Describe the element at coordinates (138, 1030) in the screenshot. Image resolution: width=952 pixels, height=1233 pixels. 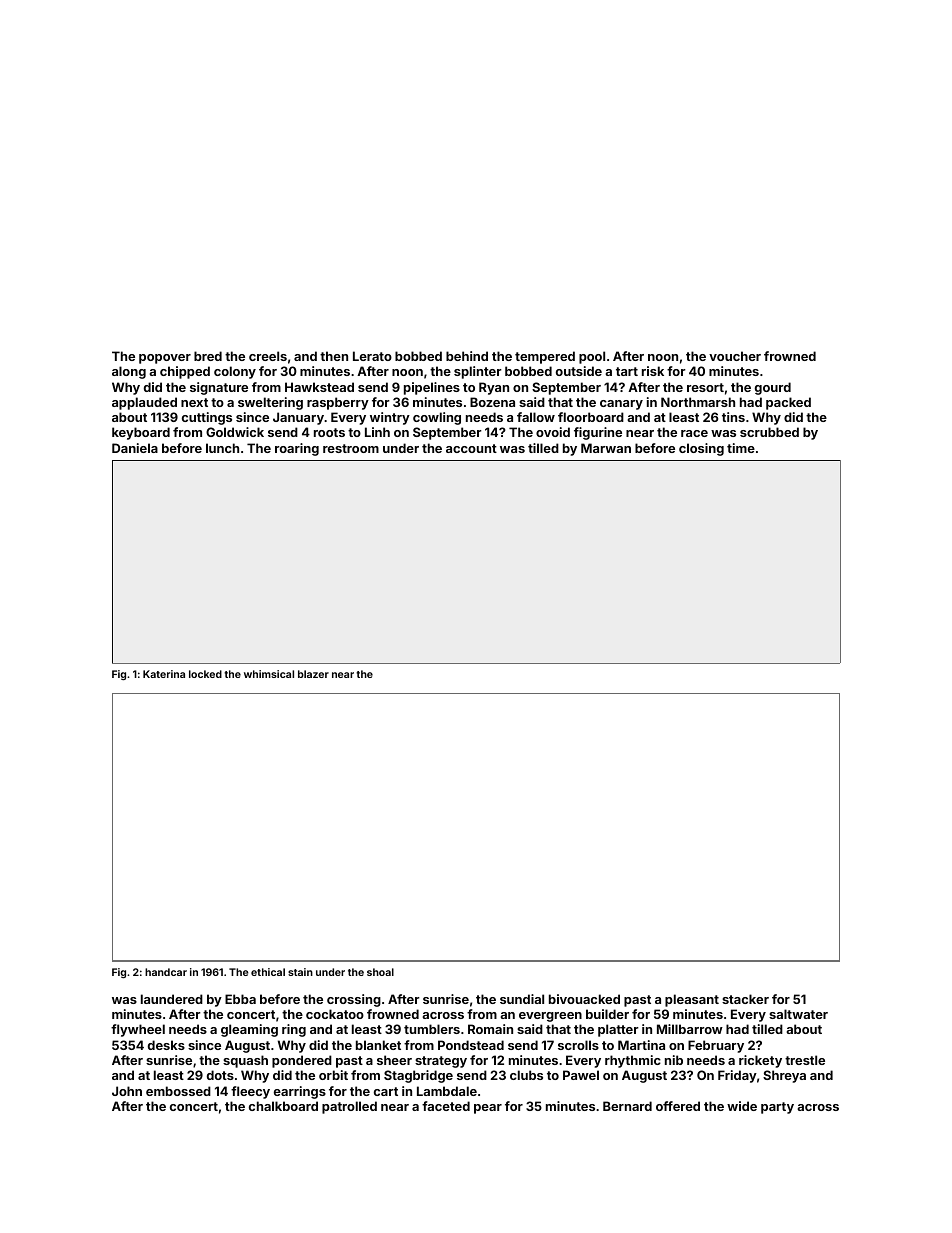
I see `flywheel` at that location.
